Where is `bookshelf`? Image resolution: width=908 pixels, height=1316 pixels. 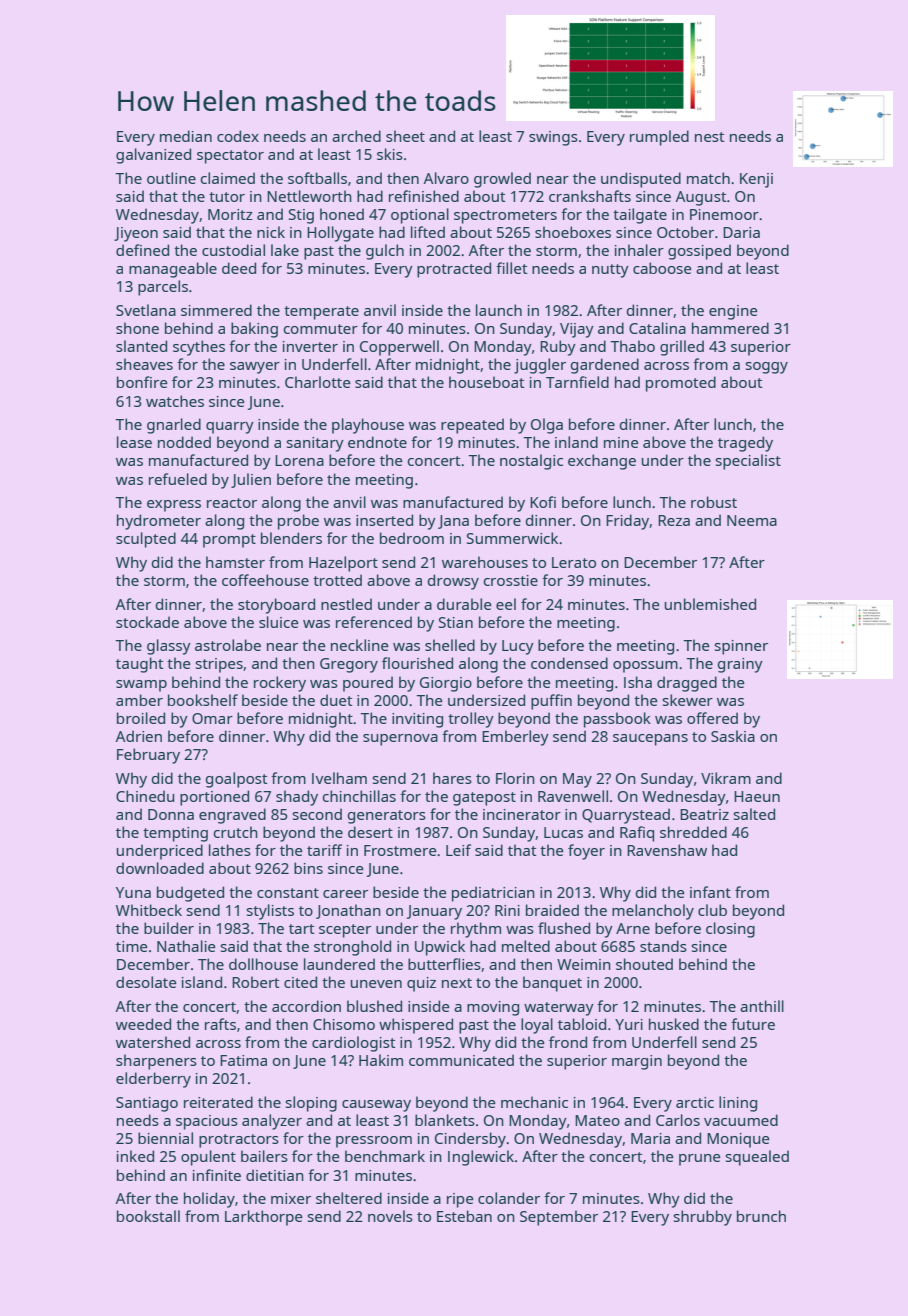 bookshelf is located at coordinates (203, 700).
